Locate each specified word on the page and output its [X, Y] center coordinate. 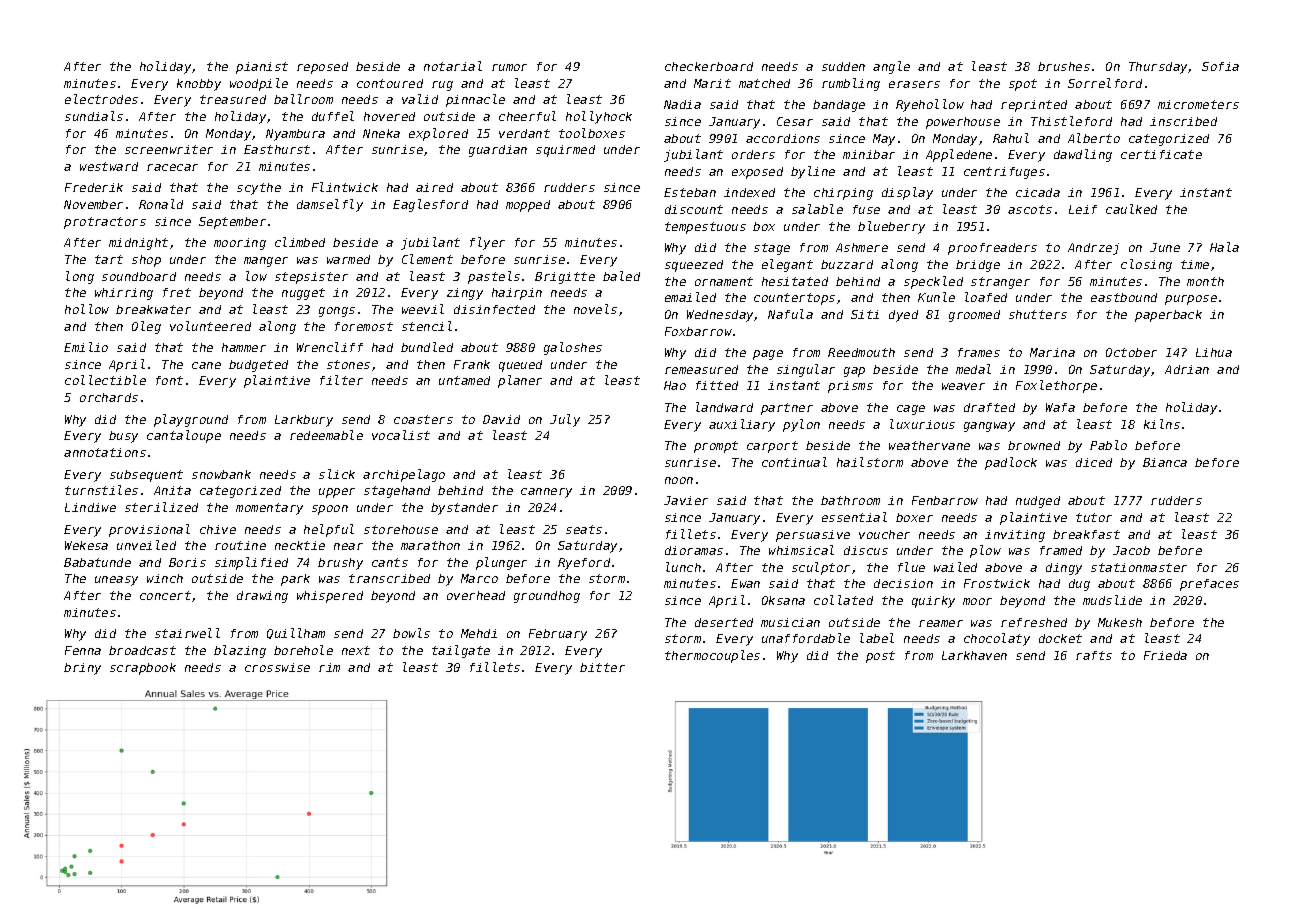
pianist [262, 68]
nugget [303, 294]
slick [337, 474]
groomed [974, 316]
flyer [487, 243]
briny [82, 669]
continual [794, 462]
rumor [509, 67]
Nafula [790, 314]
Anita [172, 490]
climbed [300, 242]
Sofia [1220, 66]
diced [1094, 462]
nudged [1038, 502]
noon [679, 480]
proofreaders [992, 249]
